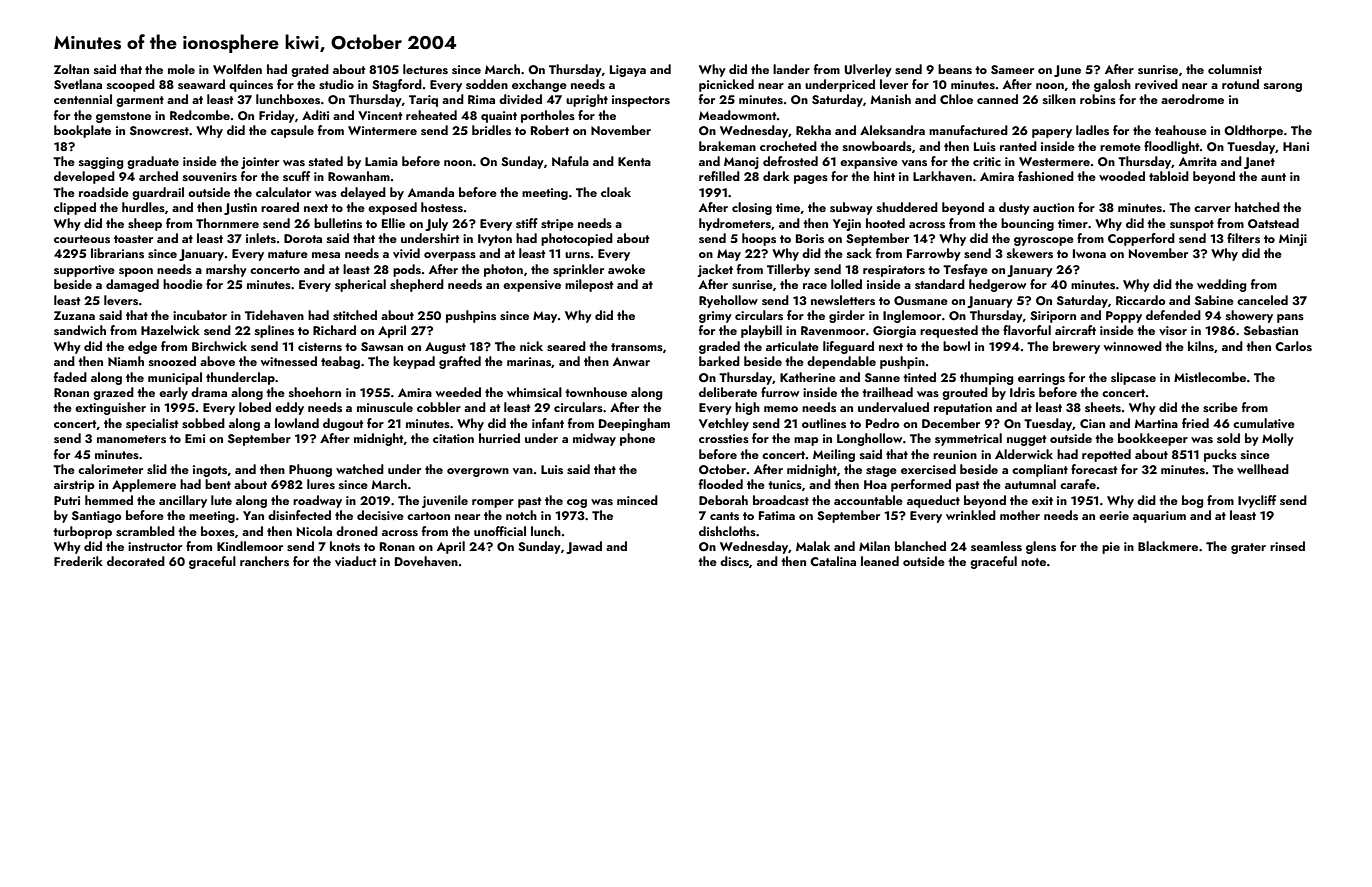 The height and width of the screenshot is (887, 1372). What do you see at coordinates (1012, 70) in the screenshot?
I see `Sameer` at bounding box center [1012, 70].
